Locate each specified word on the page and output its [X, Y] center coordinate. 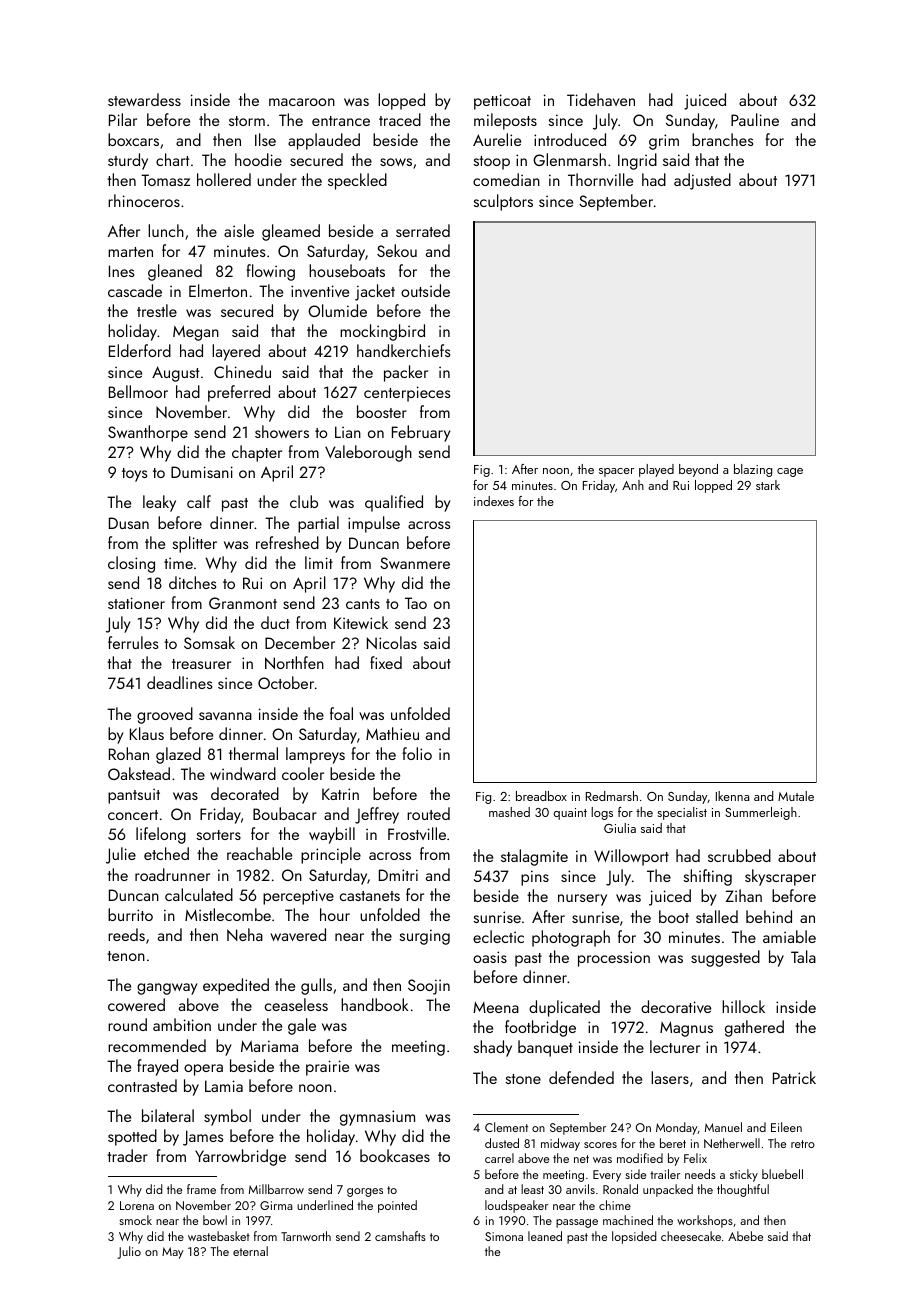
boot [674, 916]
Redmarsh [612, 796]
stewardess [144, 99]
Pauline [755, 119]
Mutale [796, 796]
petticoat [502, 102]
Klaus [147, 733]
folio [417, 753]
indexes [494, 501]
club [304, 501]
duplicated [564, 1008]
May [173, 1253]
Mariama [269, 1046]
